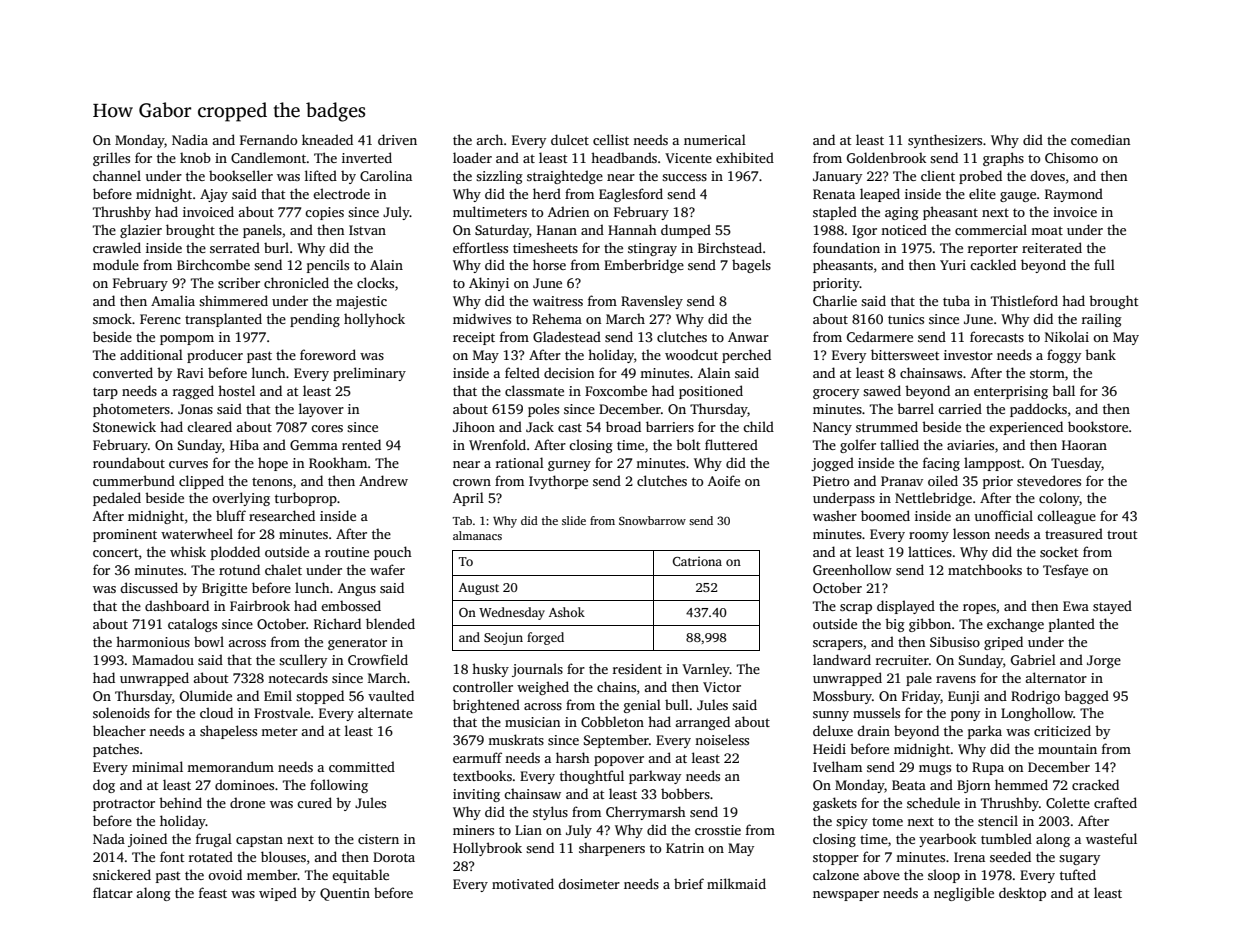  I want to click on Chisomo, so click(1071, 157).
